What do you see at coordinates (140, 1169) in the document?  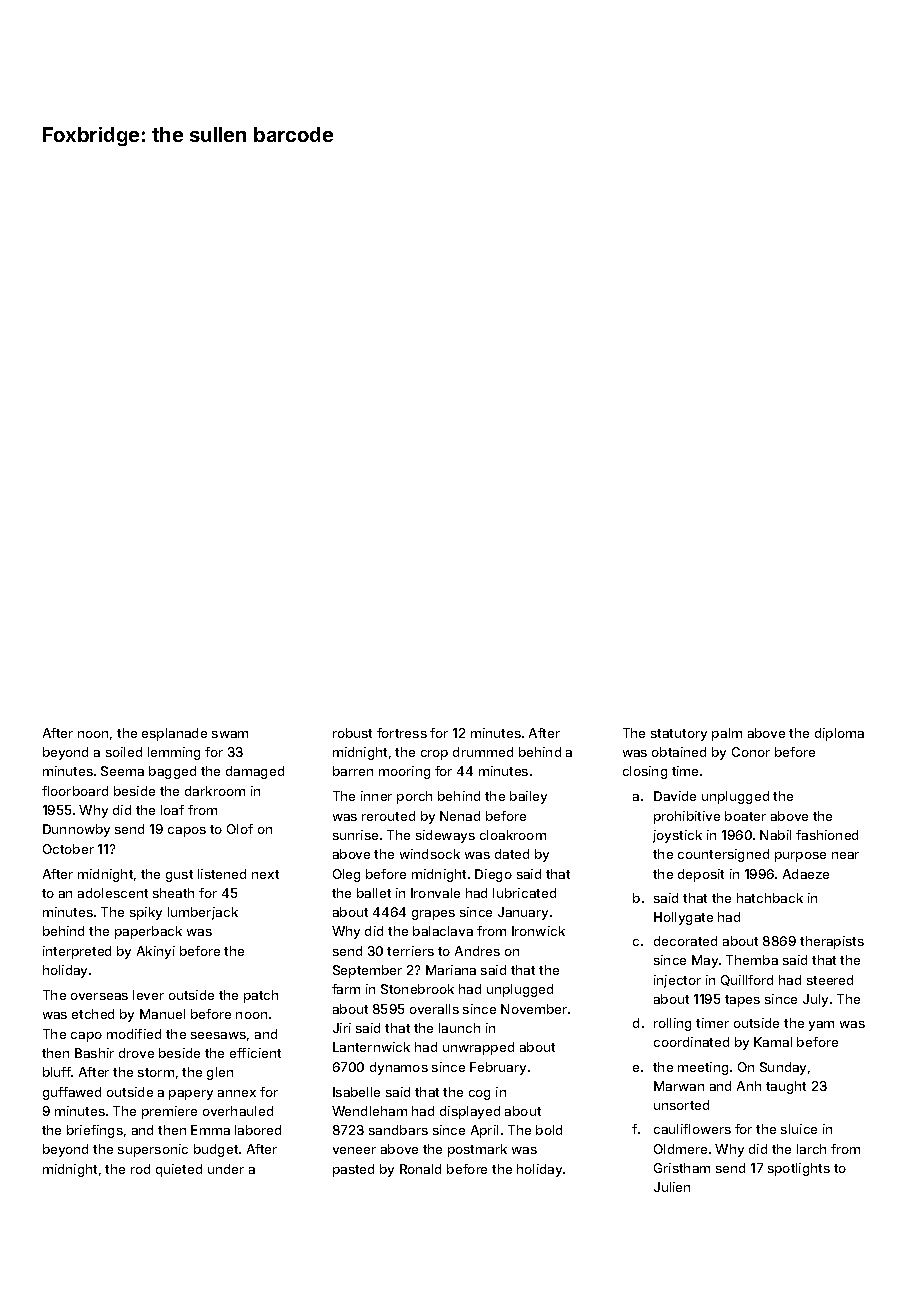 I see `rod` at bounding box center [140, 1169].
